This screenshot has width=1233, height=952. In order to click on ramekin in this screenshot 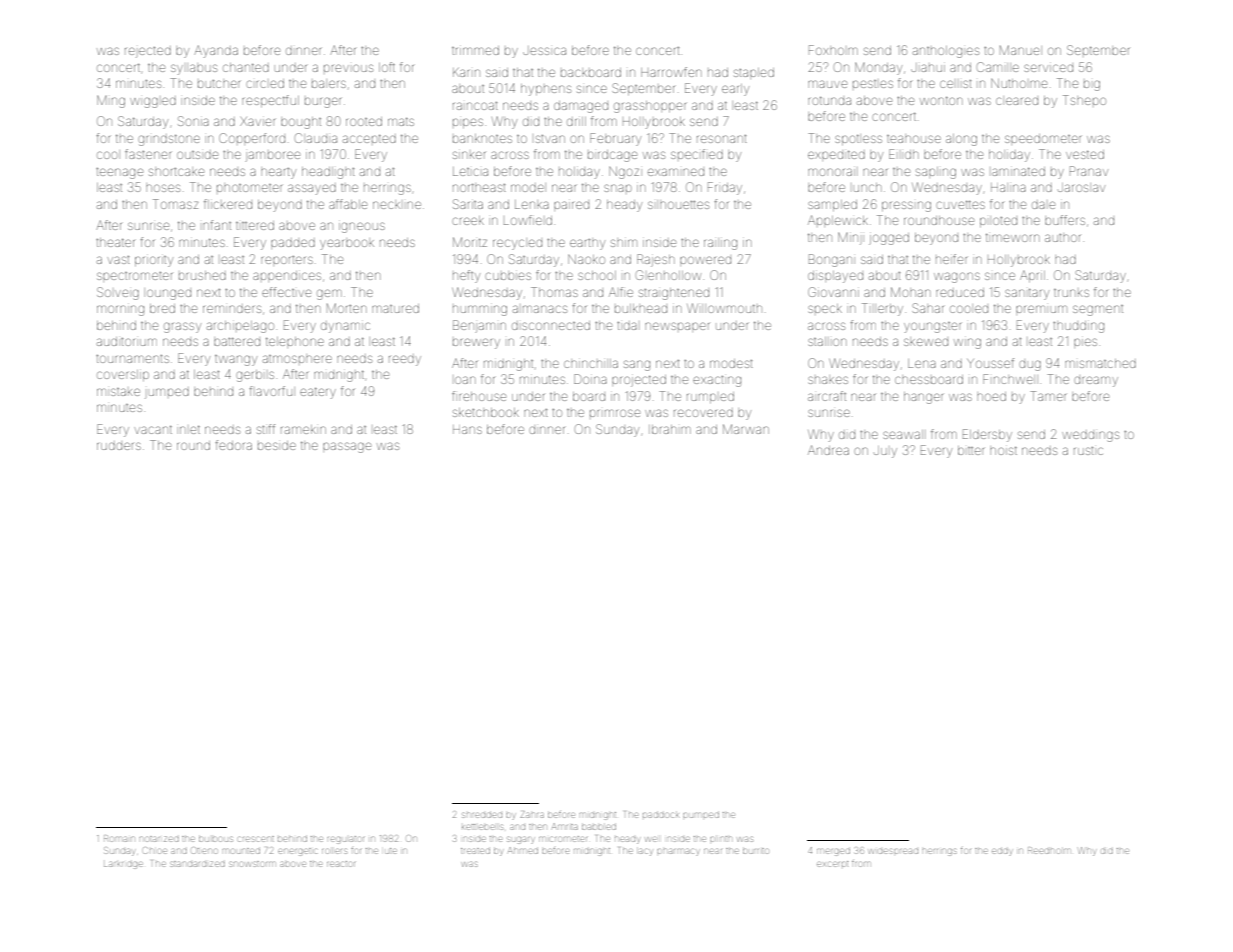, I will do `click(303, 429)`.
